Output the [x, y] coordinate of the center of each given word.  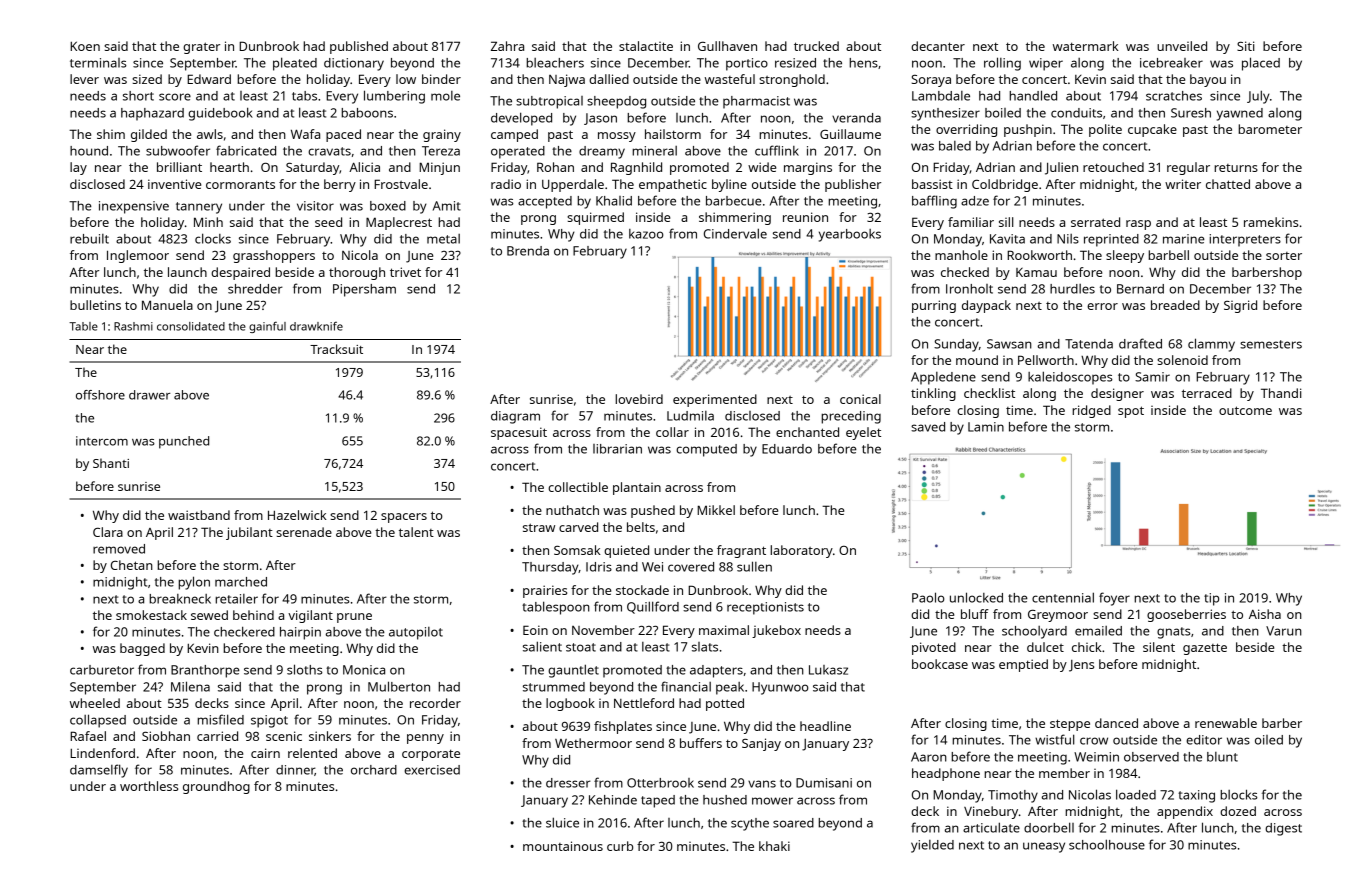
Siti [1246, 46]
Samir [1152, 377]
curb [620, 846]
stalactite [646, 46]
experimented [715, 400]
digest [1283, 829]
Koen [85, 46]
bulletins [95, 305]
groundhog [216, 787]
